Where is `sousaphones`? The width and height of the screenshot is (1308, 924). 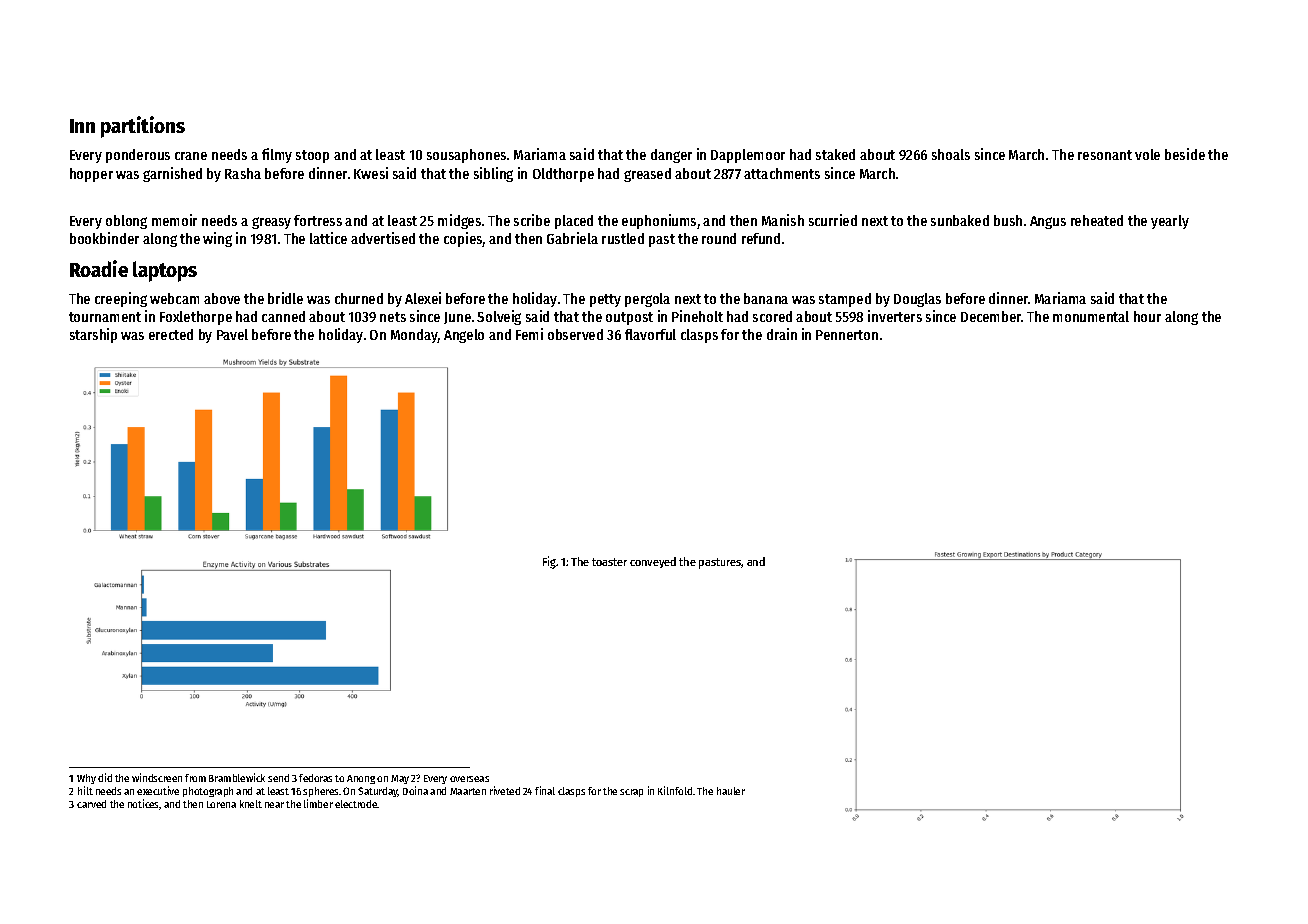
sousaphones is located at coordinates (466, 156).
